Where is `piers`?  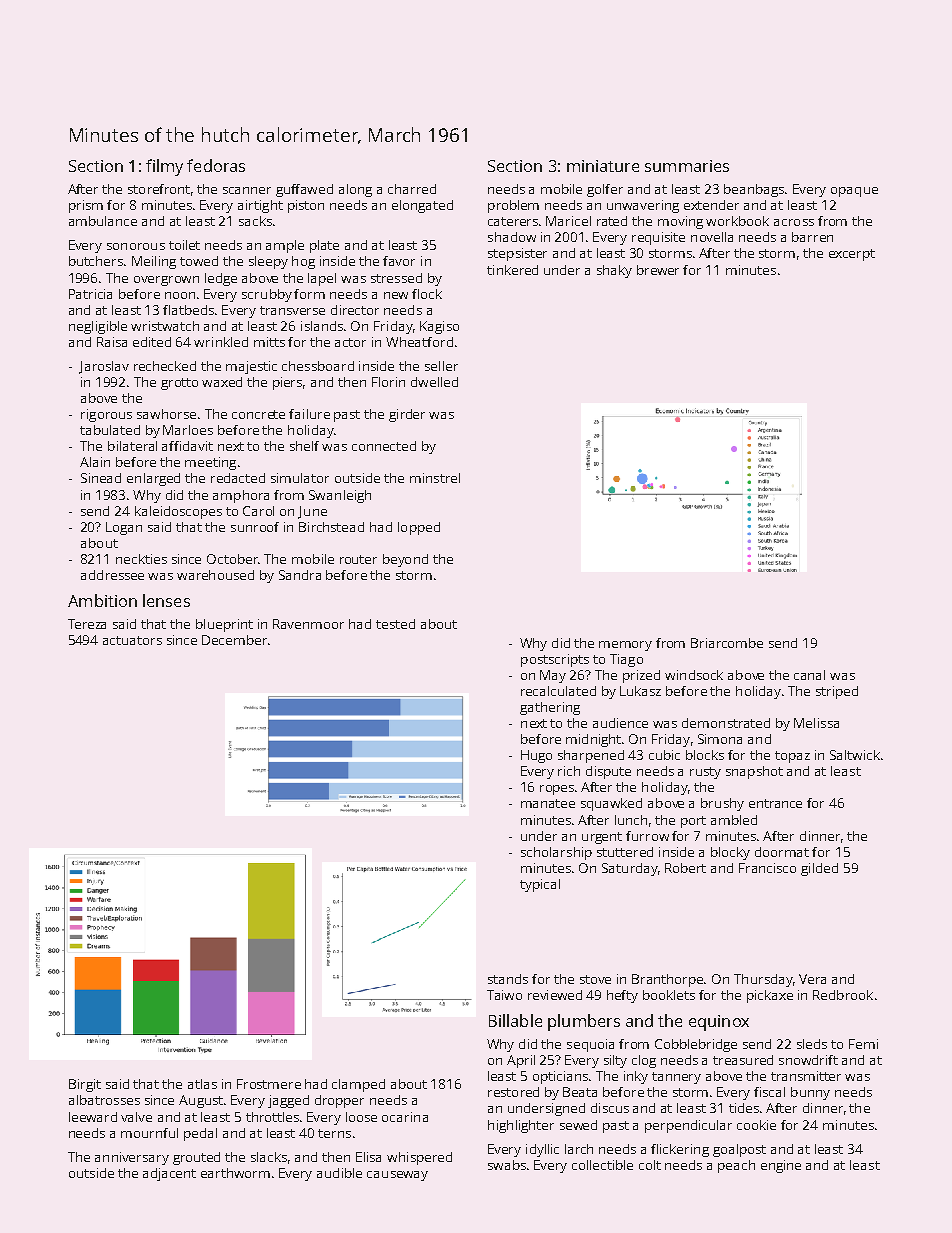 piers is located at coordinates (287, 383).
